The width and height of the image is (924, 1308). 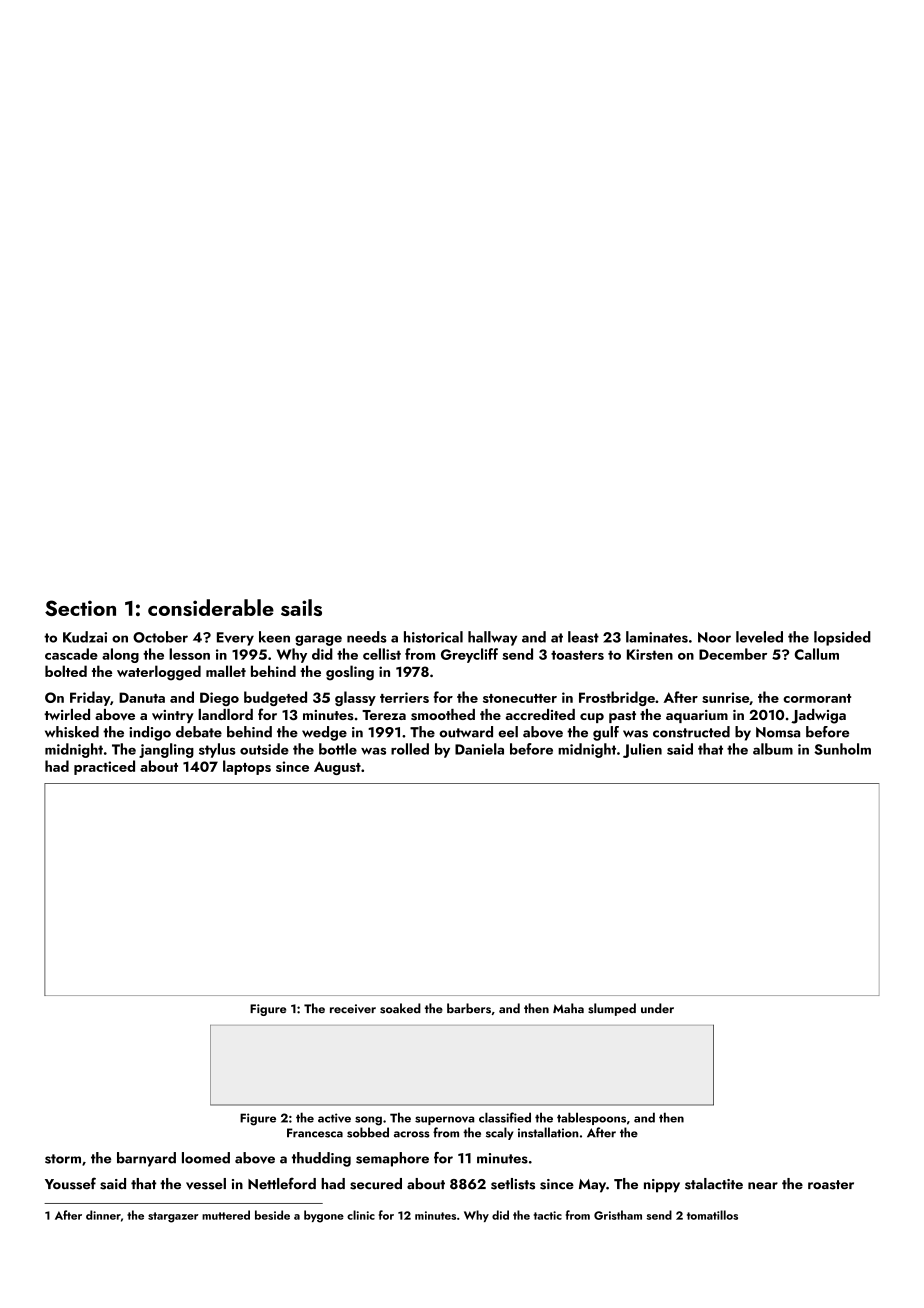 What do you see at coordinates (657, 637) in the image?
I see `laminates` at bounding box center [657, 637].
